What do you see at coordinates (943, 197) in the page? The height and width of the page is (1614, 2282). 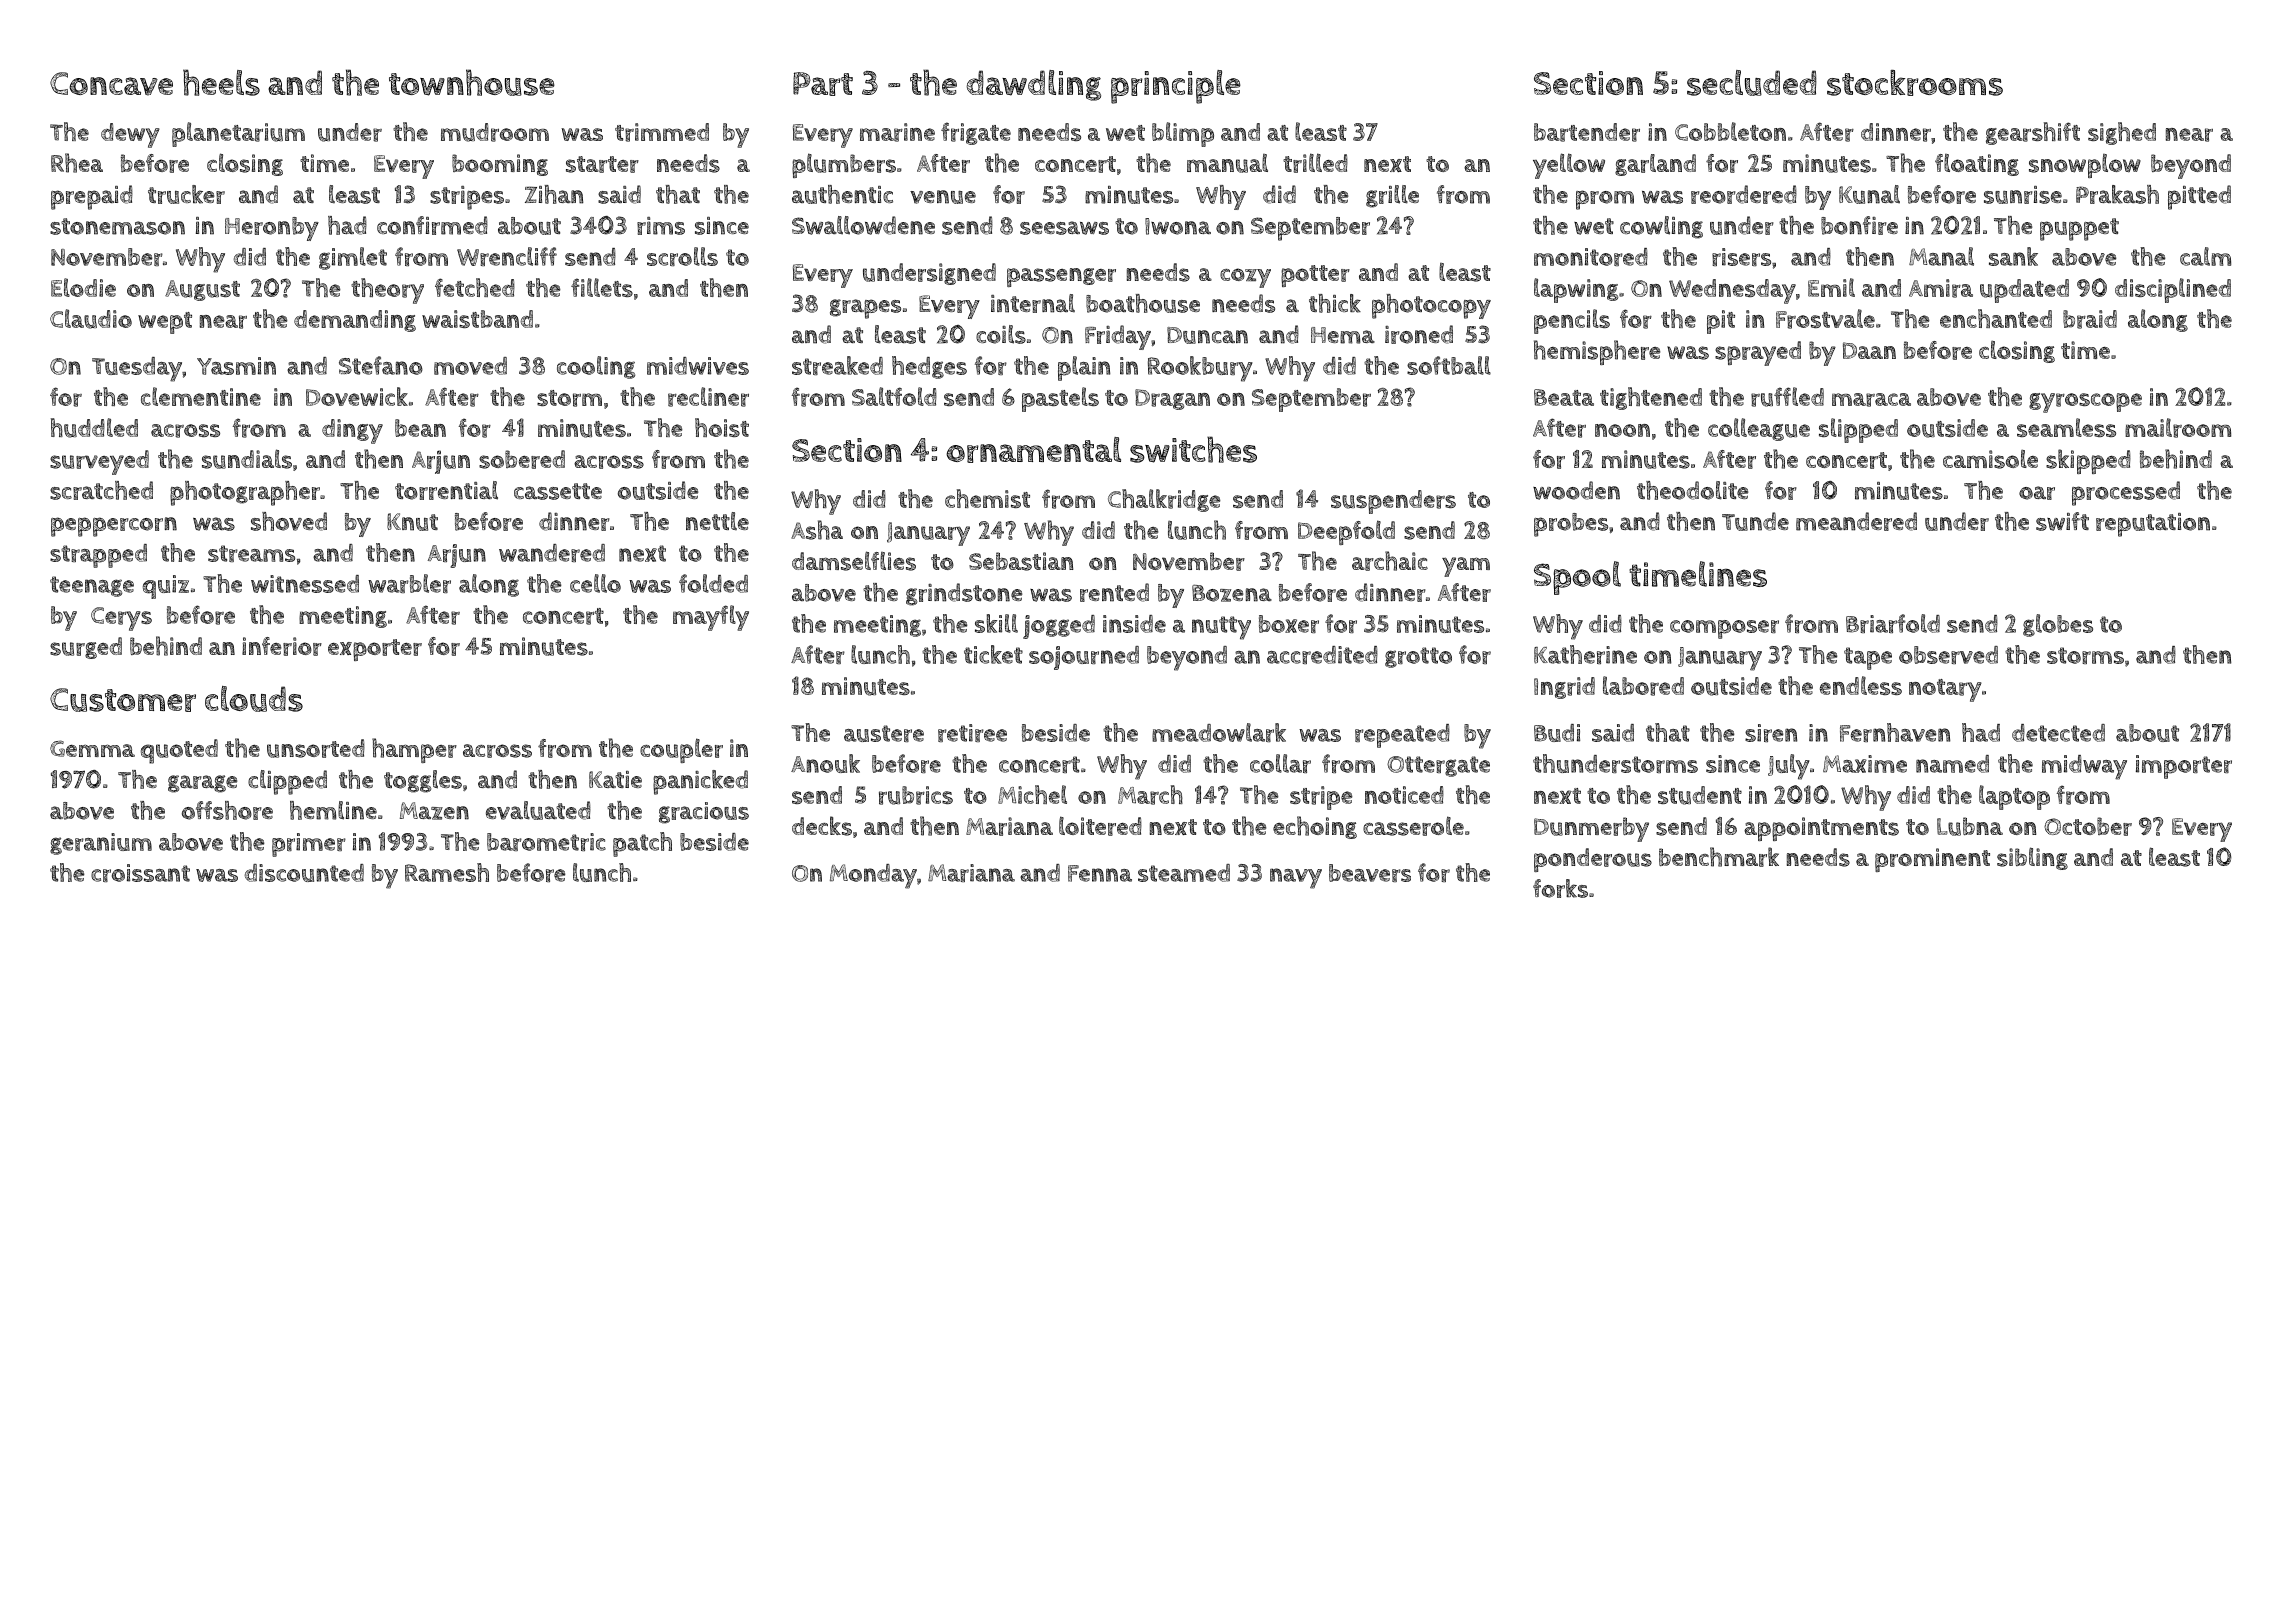 I see `venue` at bounding box center [943, 197].
